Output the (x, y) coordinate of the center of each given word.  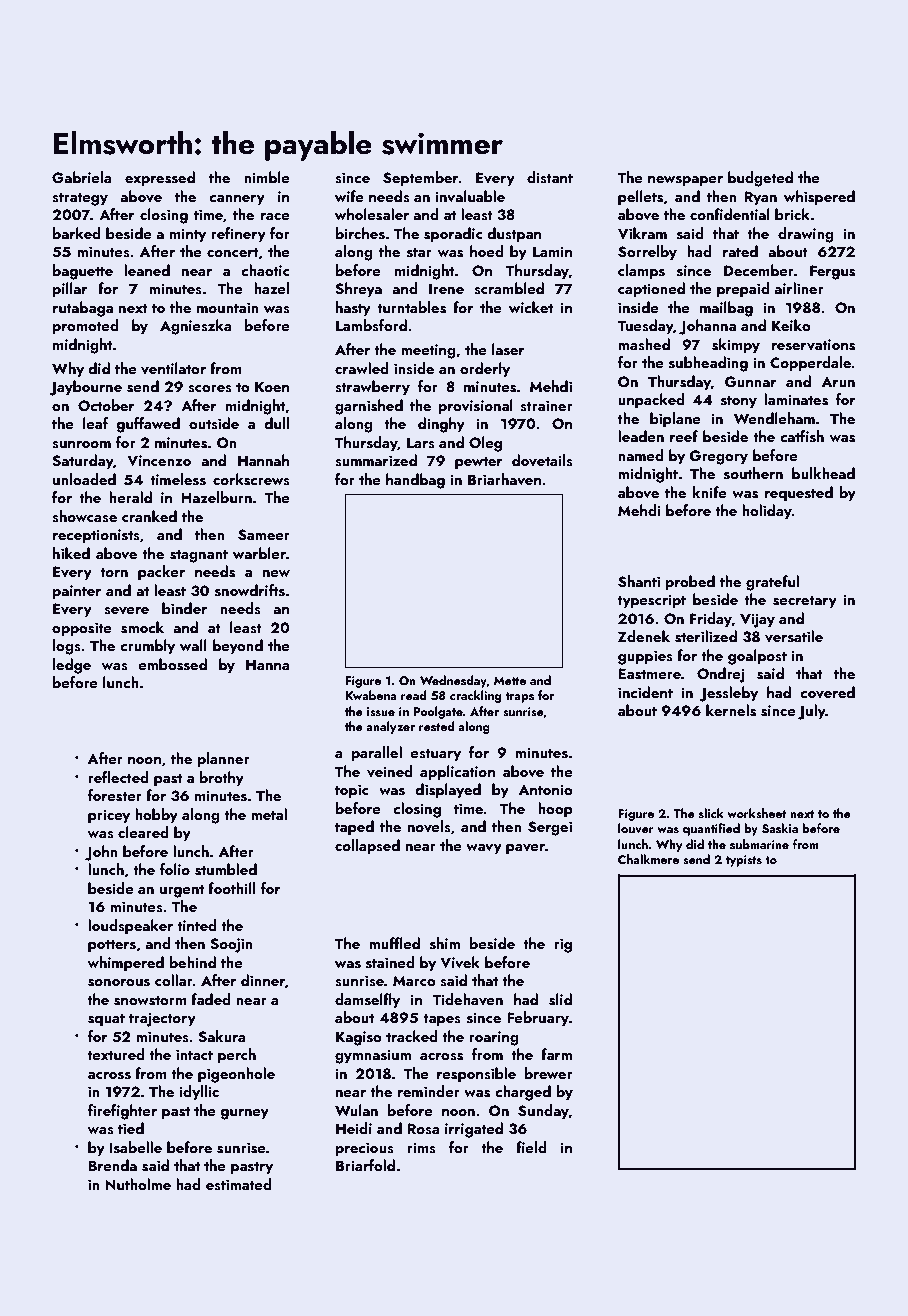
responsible (476, 1075)
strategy (80, 199)
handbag (415, 481)
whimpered (125, 964)
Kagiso (359, 1038)
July (812, 712)
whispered (819, 198)
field (531, 1147)
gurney (244, 1114)
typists (743, 861)
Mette (510, 680)
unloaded (84, 479)
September (421, 179)
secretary (805, 602)
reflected (118, 777)
